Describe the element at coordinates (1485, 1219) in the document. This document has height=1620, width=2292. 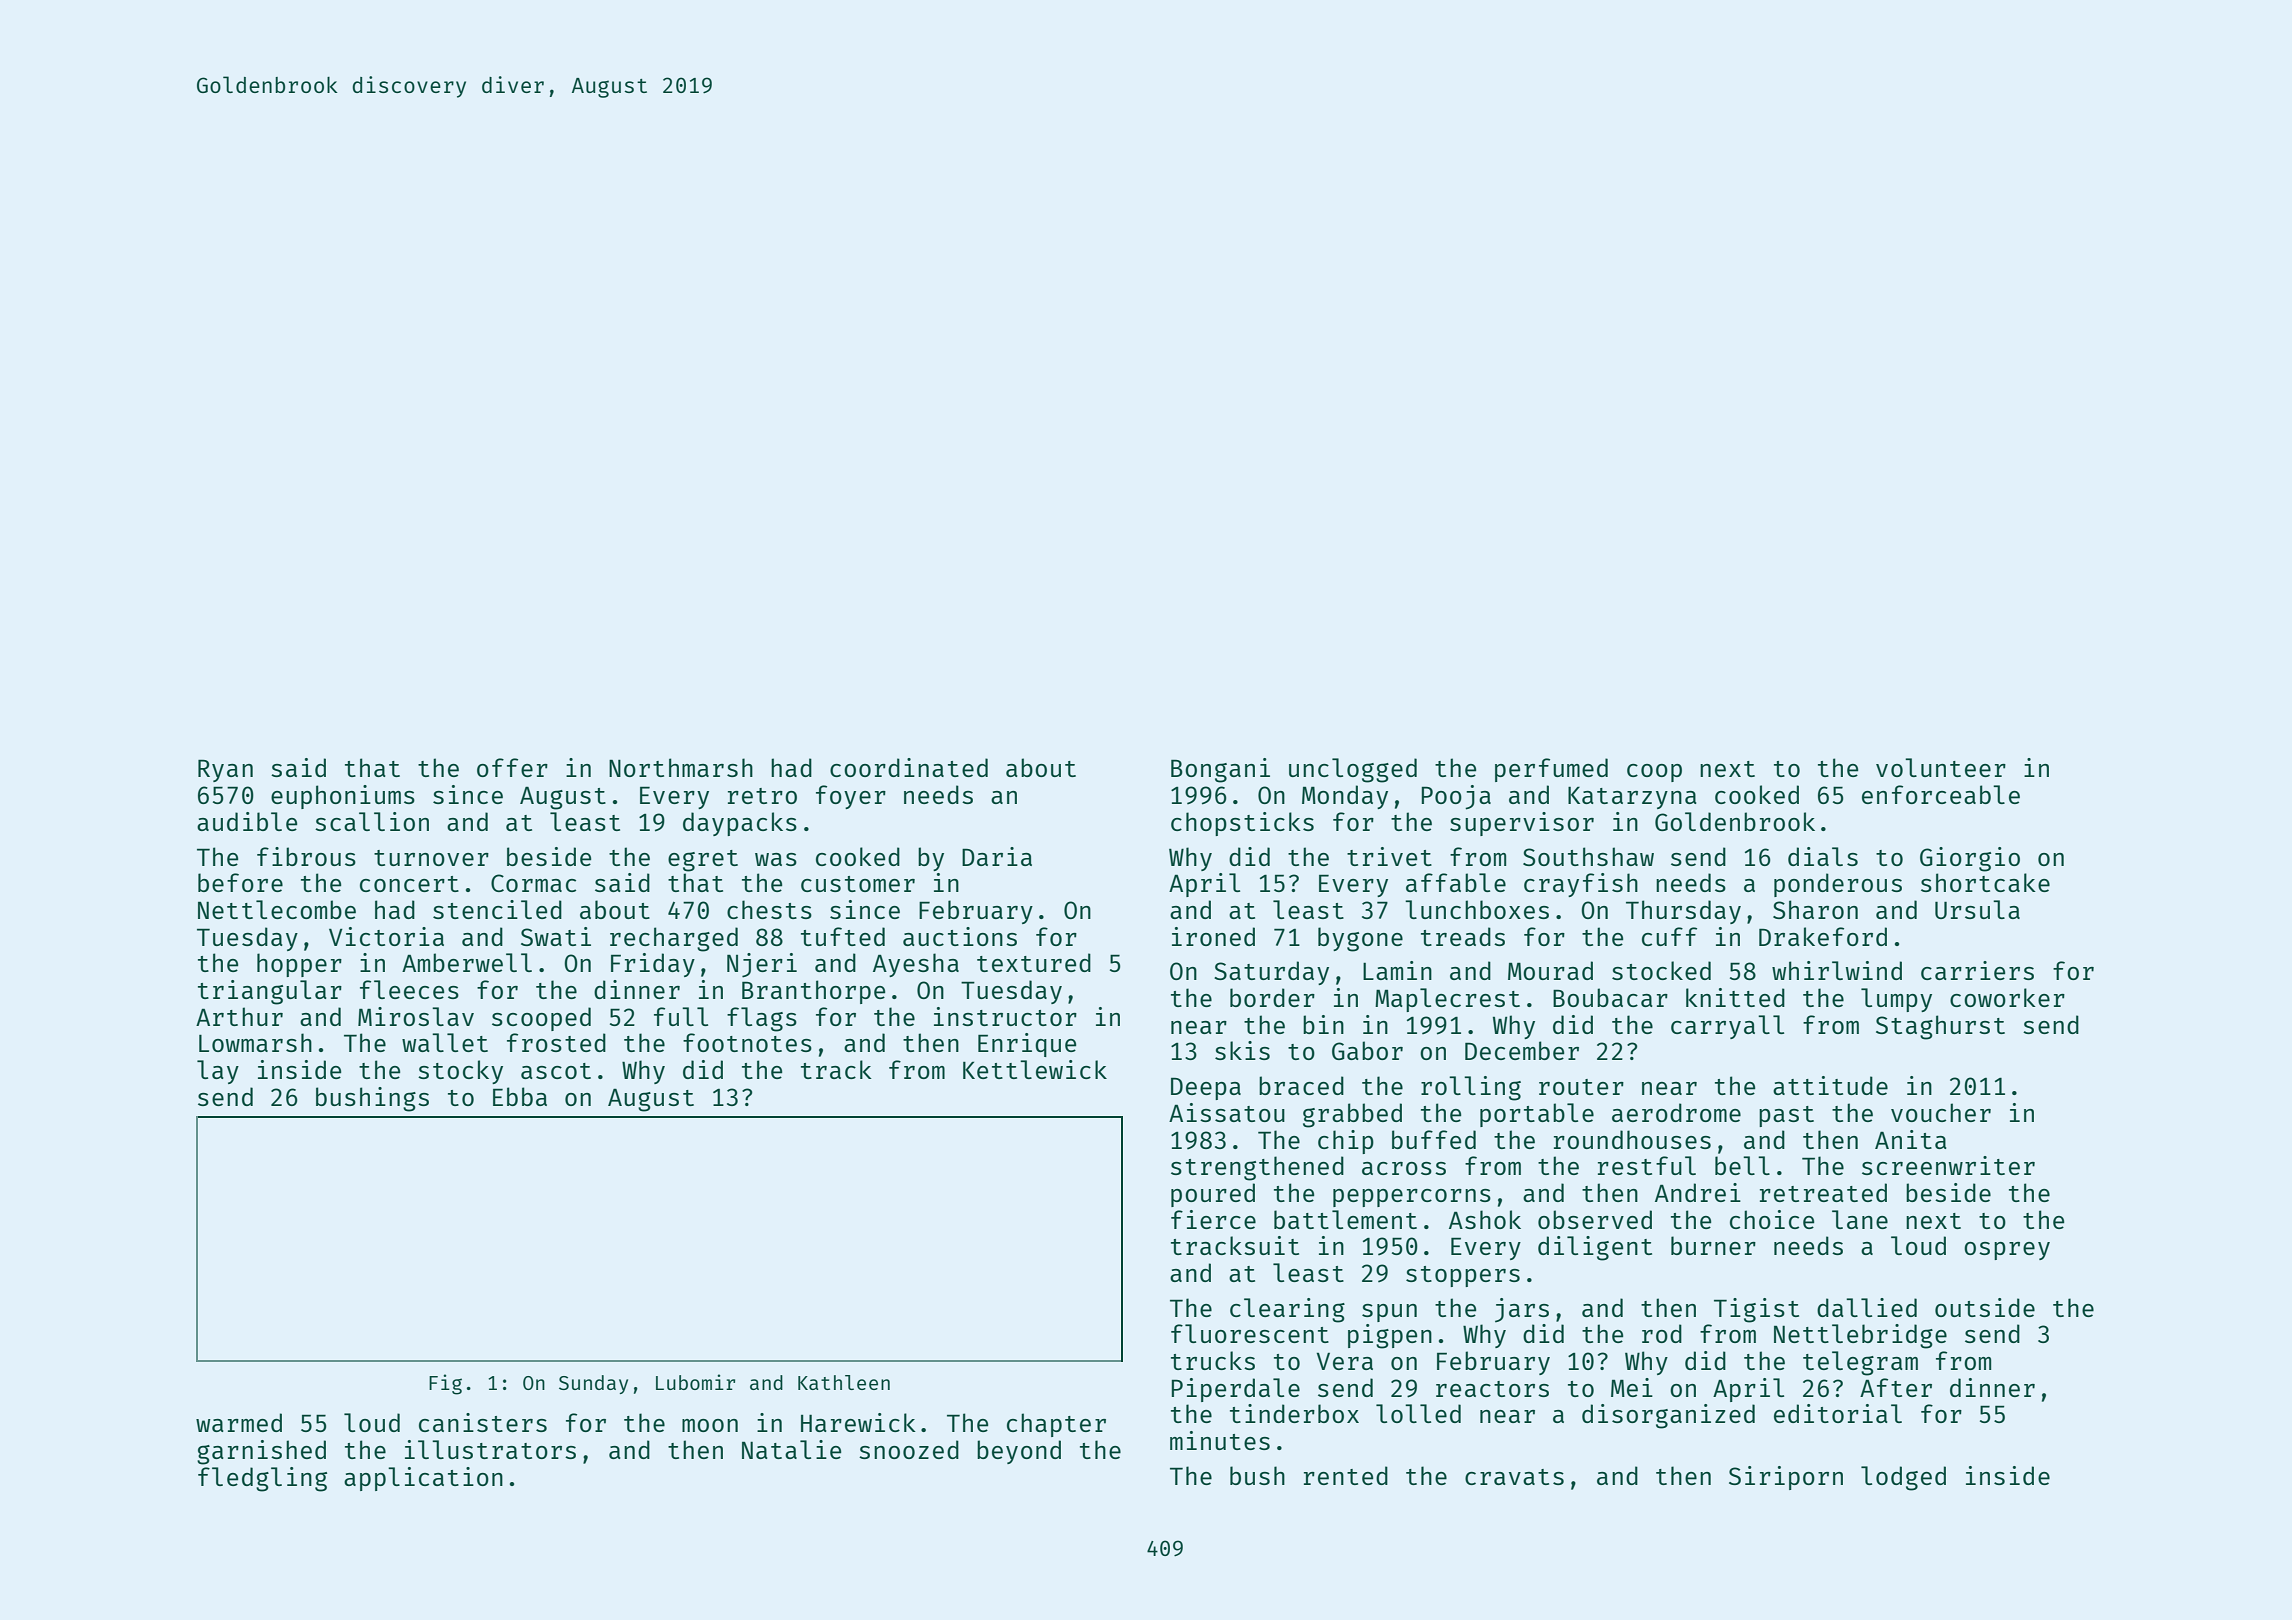
I see `Ashok` at that location.
